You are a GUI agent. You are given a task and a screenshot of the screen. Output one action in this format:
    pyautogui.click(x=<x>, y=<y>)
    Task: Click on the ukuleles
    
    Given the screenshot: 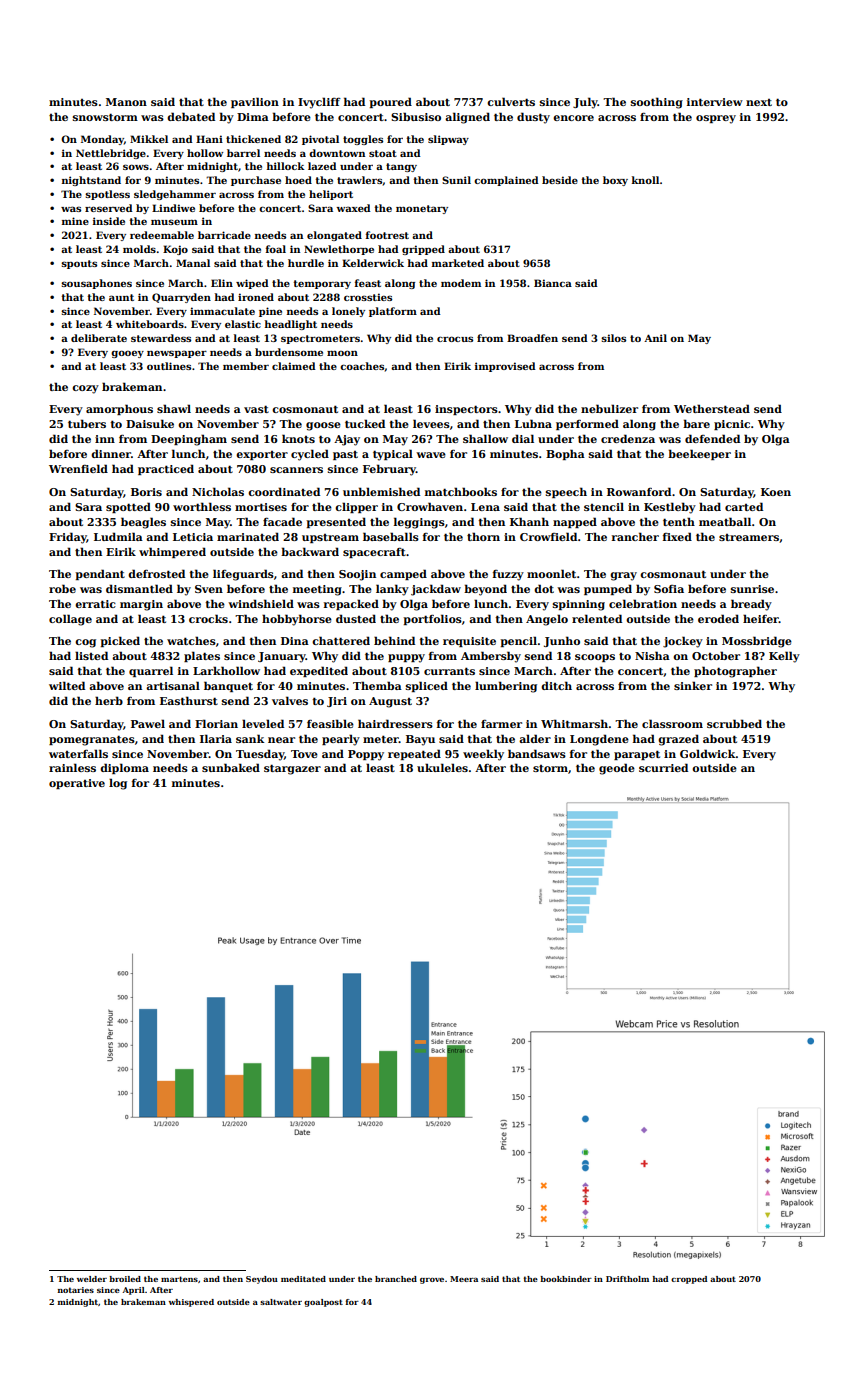 What is the action you would take?
    pyautogui.click(x=442, y=767)
